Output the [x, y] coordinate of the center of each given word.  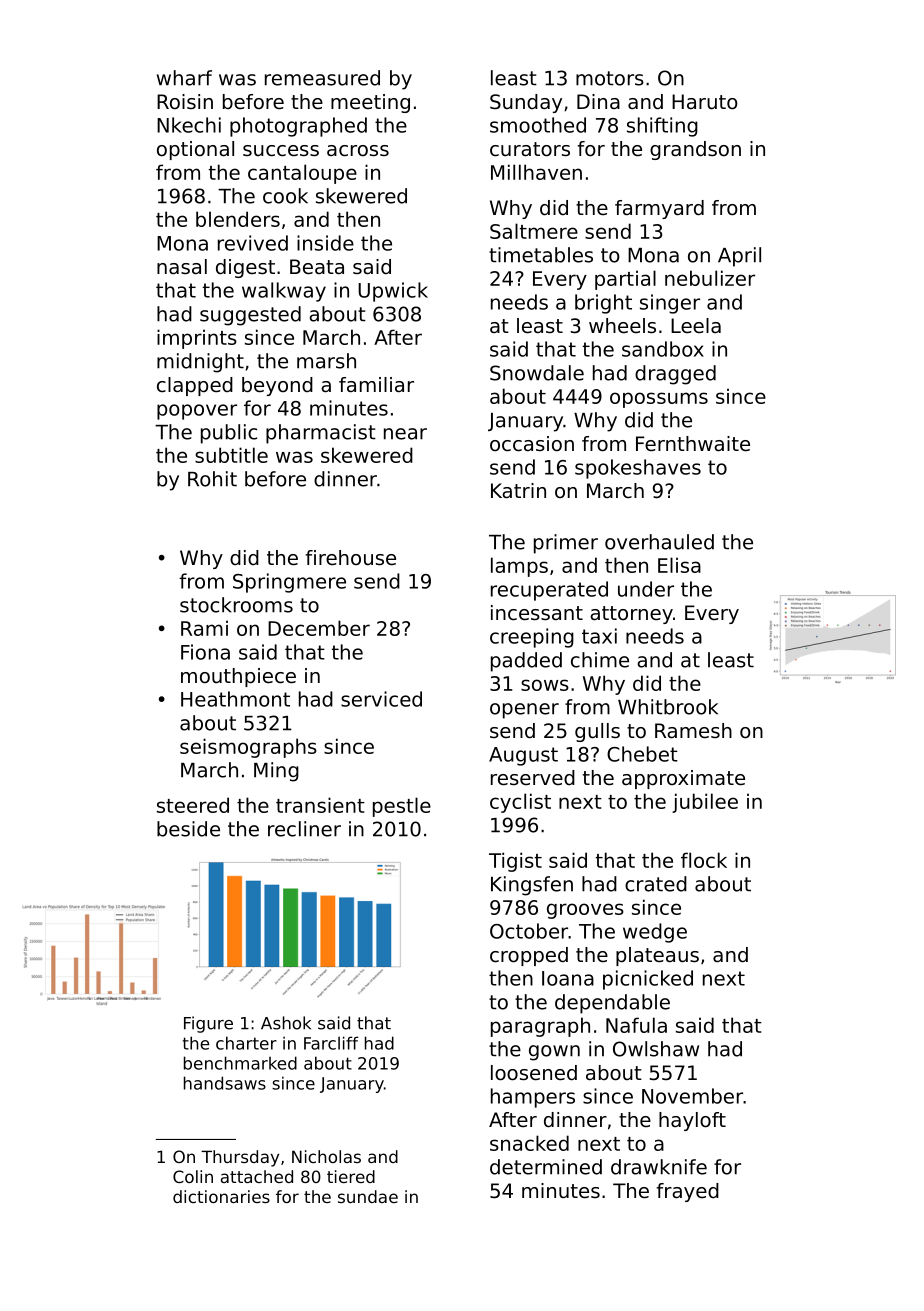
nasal [182, 267]
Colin [193, 1176]
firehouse [350, 558]
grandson [695, 150]
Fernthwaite [693, 444]
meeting [370, 103]
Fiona [205, 652]
